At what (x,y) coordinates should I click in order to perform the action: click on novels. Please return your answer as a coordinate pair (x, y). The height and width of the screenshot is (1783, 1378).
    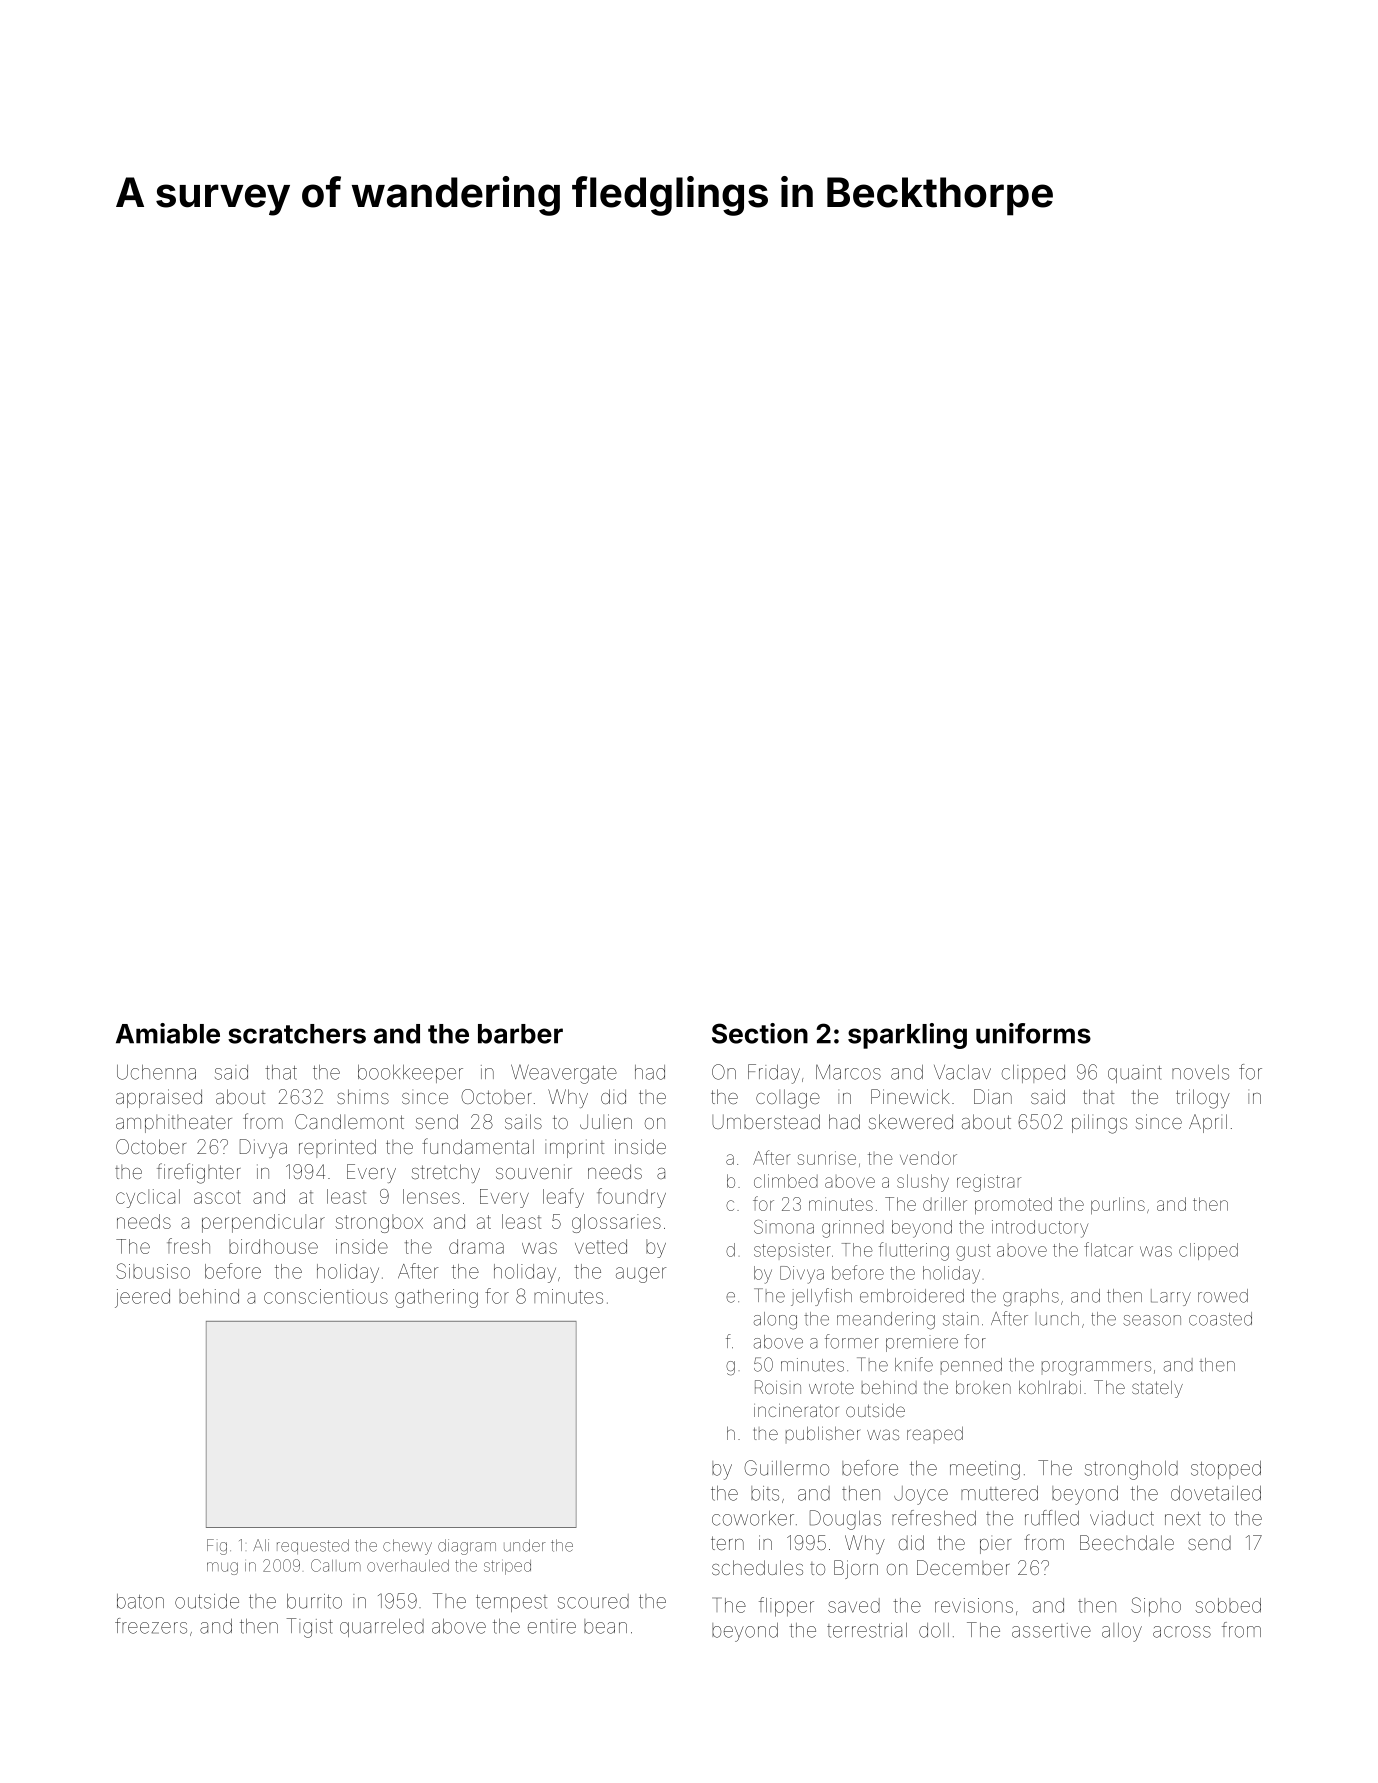
    Looking at the image, I should click on (1200, 1072).
